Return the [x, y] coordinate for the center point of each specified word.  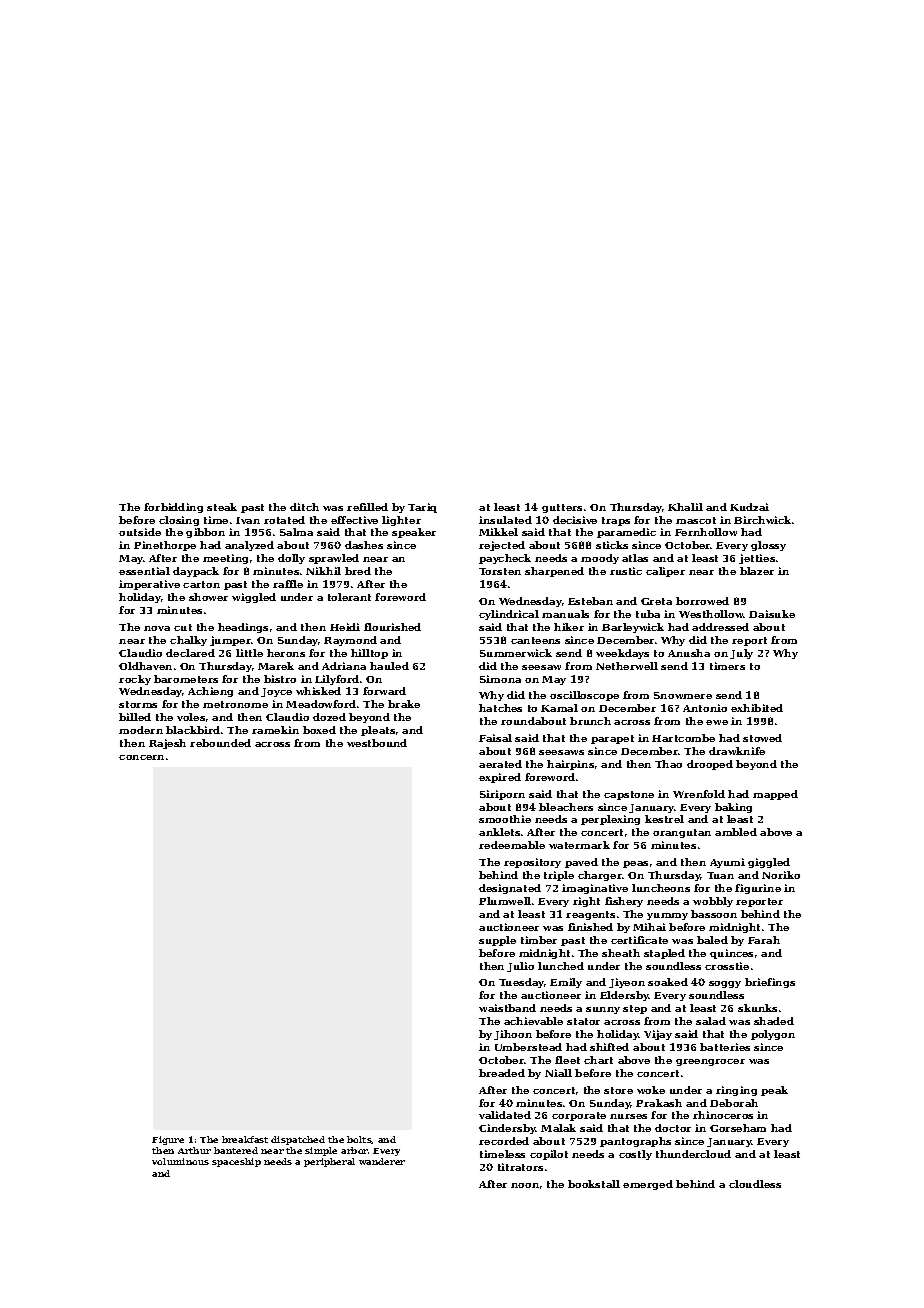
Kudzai [749, 507]
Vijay [658, 1035]
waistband [507, 1008]
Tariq [422, 508]
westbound [377, 743]
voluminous [180, 1161]
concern [141, 757]
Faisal [495, 738]
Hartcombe [683, 738]
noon [525, 1185]
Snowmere [683, 695]
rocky [135, 680]
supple [497, 941]
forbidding [173, 508]
